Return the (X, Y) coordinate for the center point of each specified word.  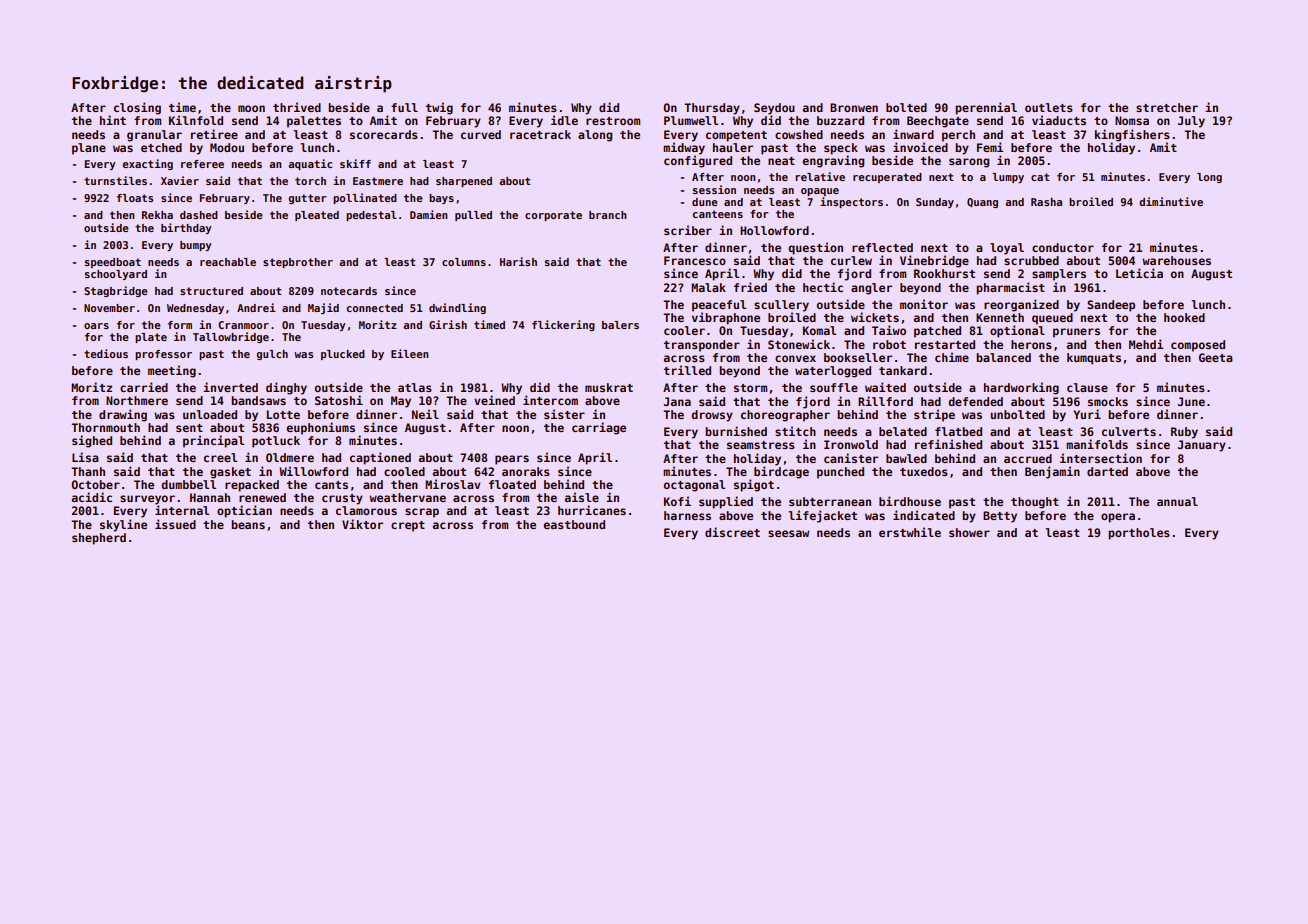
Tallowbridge (231, 337)
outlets (1049, 107)
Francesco (695, 260)
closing (137, 108)
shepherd (99, 539)
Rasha (1046, 202)
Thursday (712, 109)
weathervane (407, 497)
